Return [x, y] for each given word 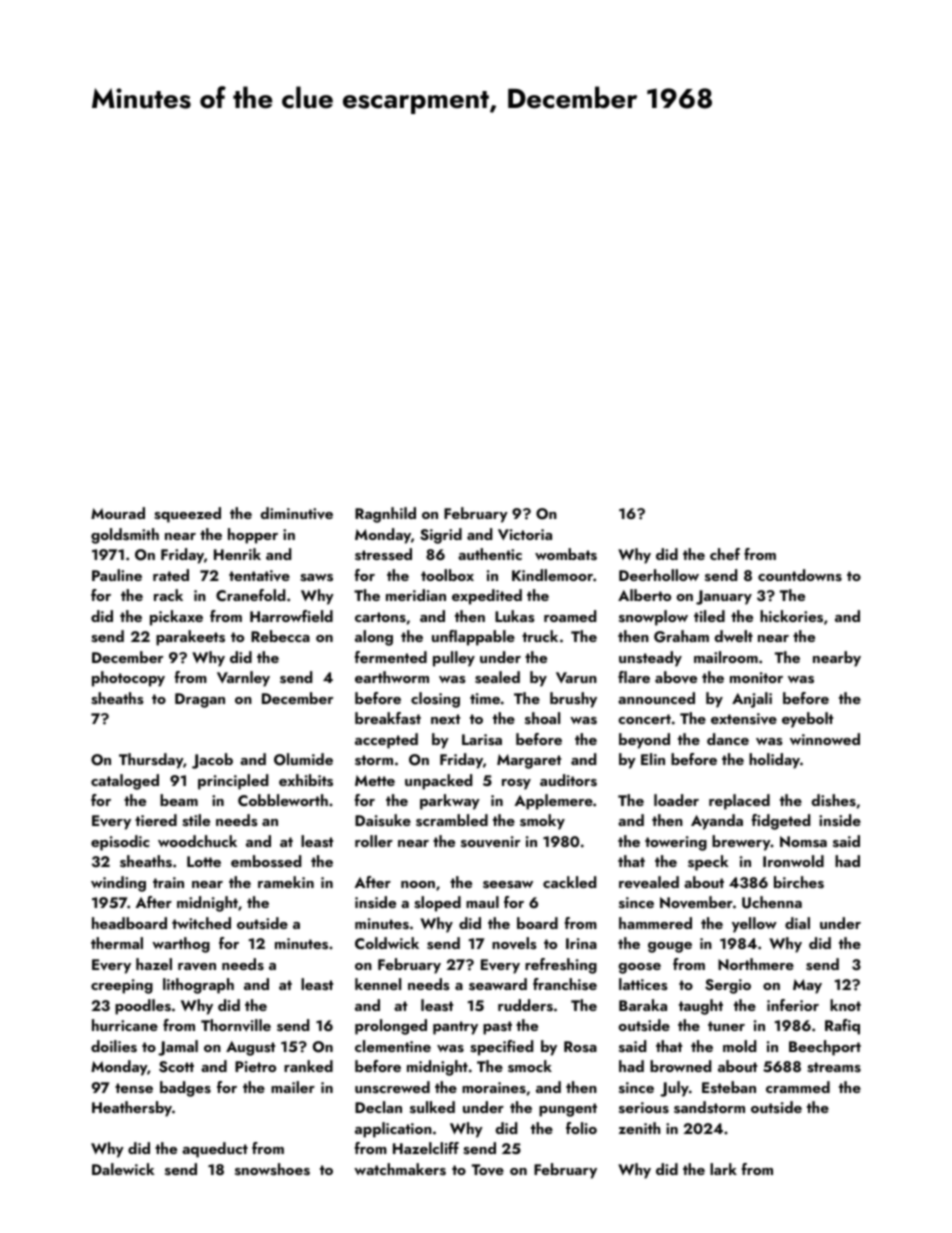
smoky [542, 822]
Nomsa [803, 842]
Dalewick [123, 1169]
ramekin [286, 882]
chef [725, 554]
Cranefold [250, 595]
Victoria [525, 534]
